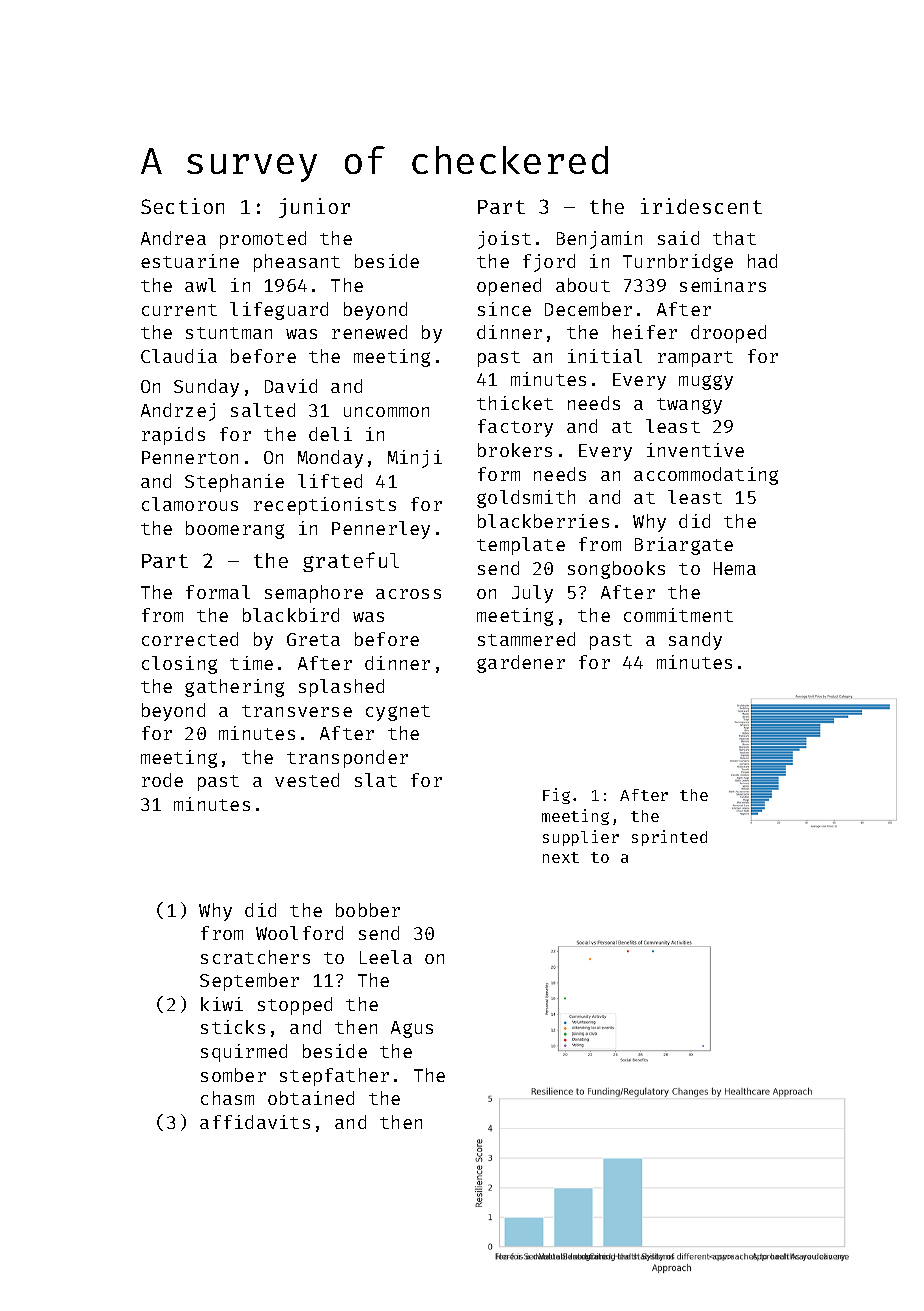  What do you see at coordinates (182, 206) in the screenshot?
I see `Section` at bounding box center [182, 206].
